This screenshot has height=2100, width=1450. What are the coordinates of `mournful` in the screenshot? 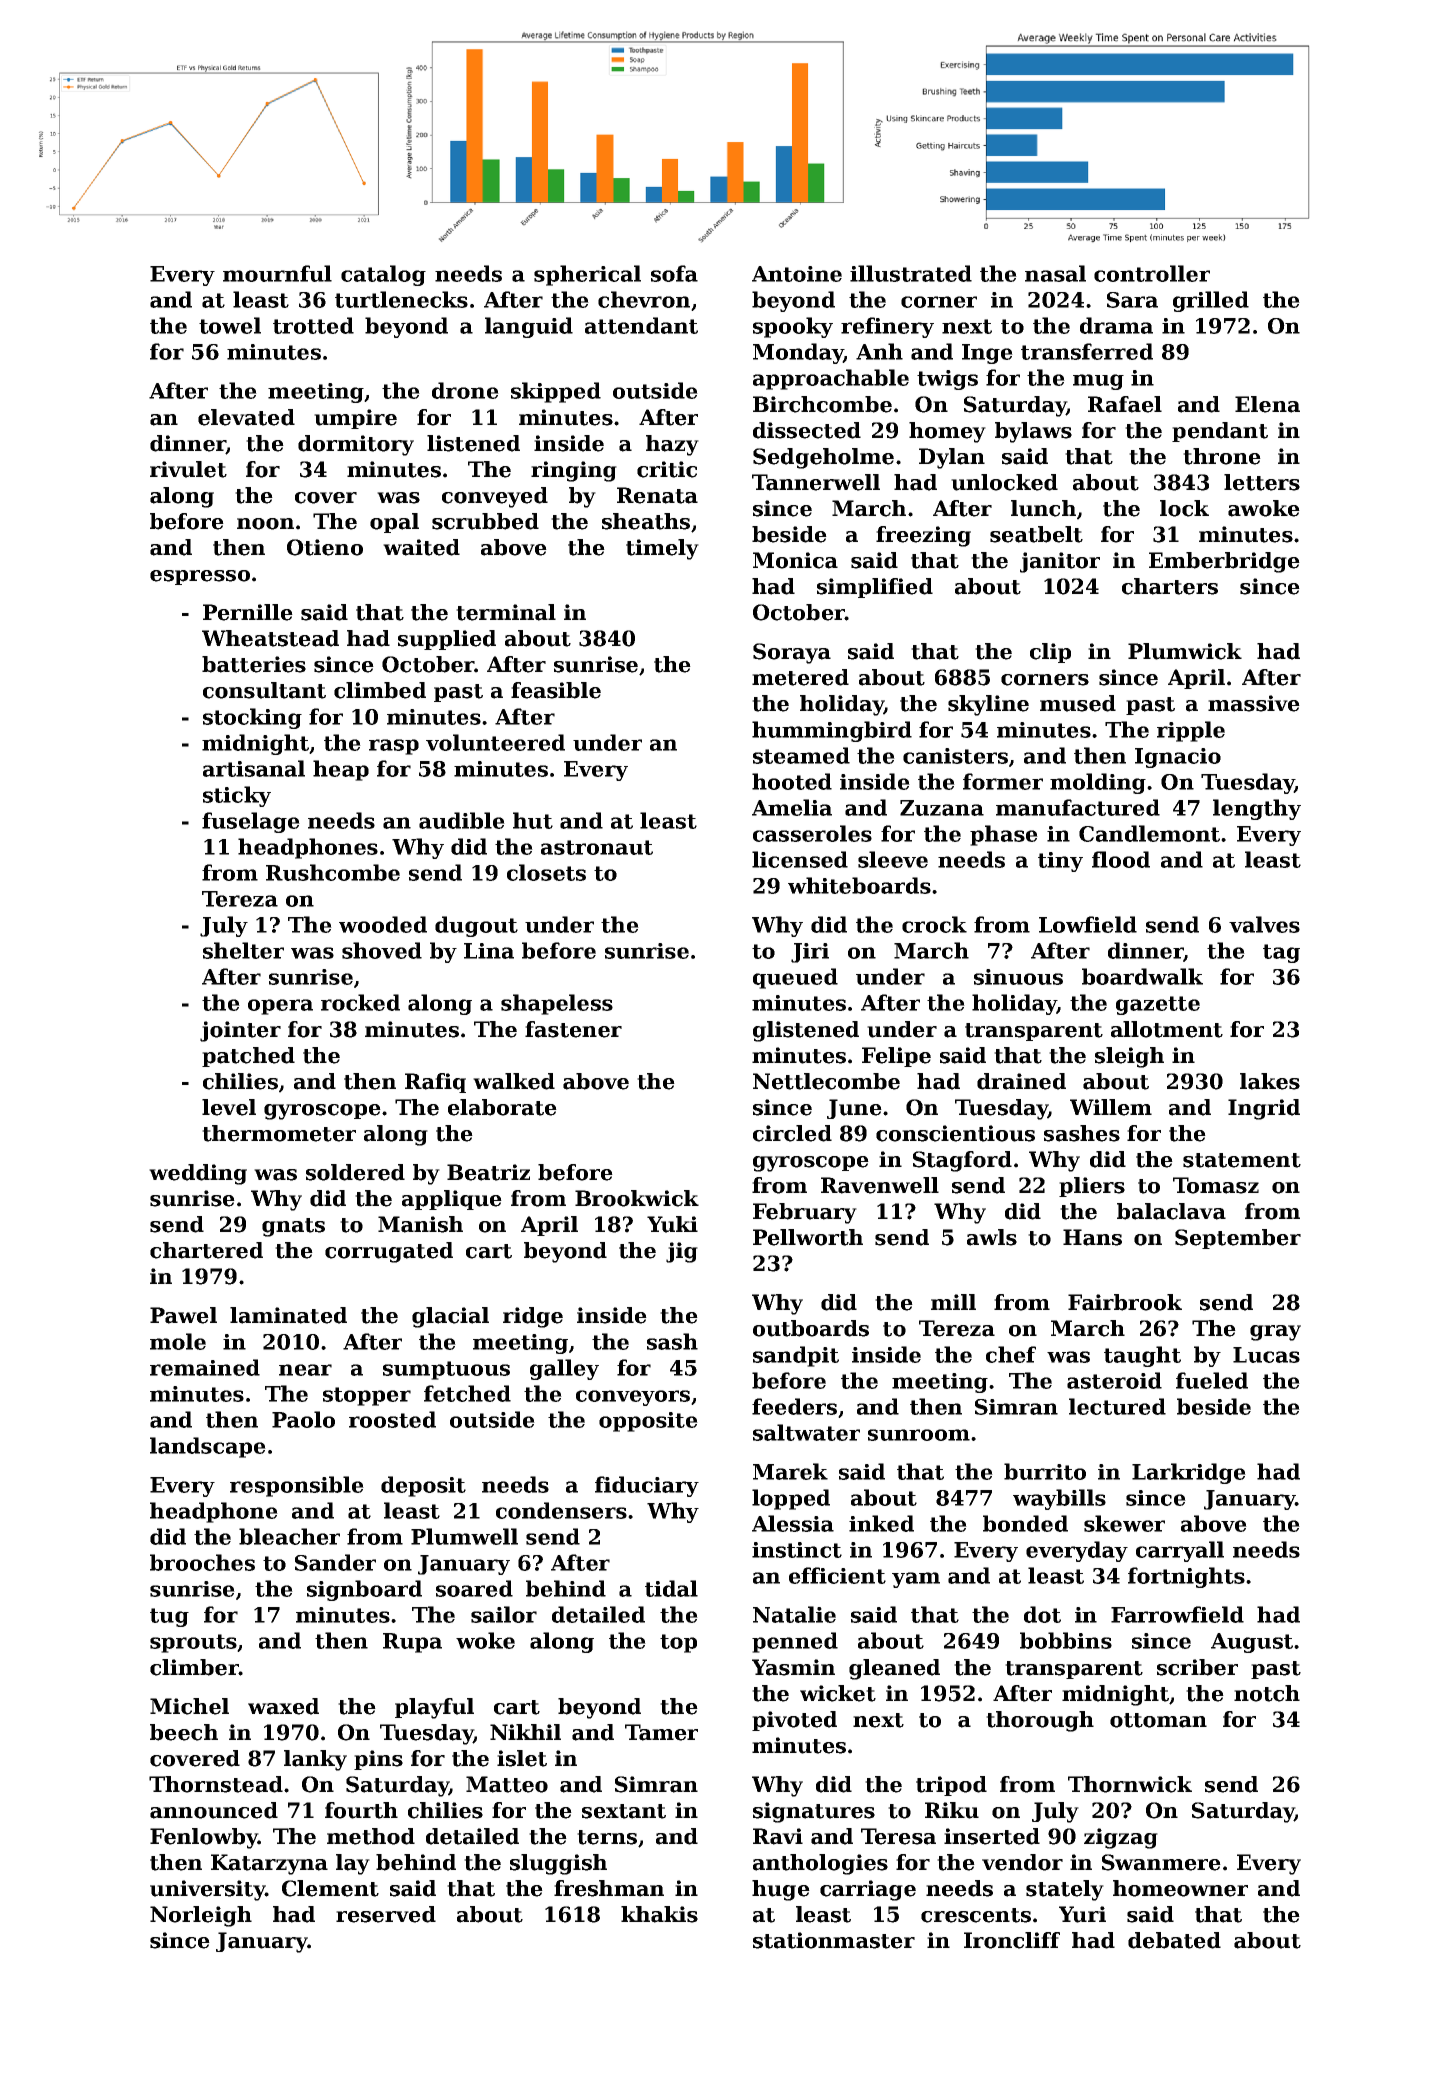 It's located at (277, 273).
